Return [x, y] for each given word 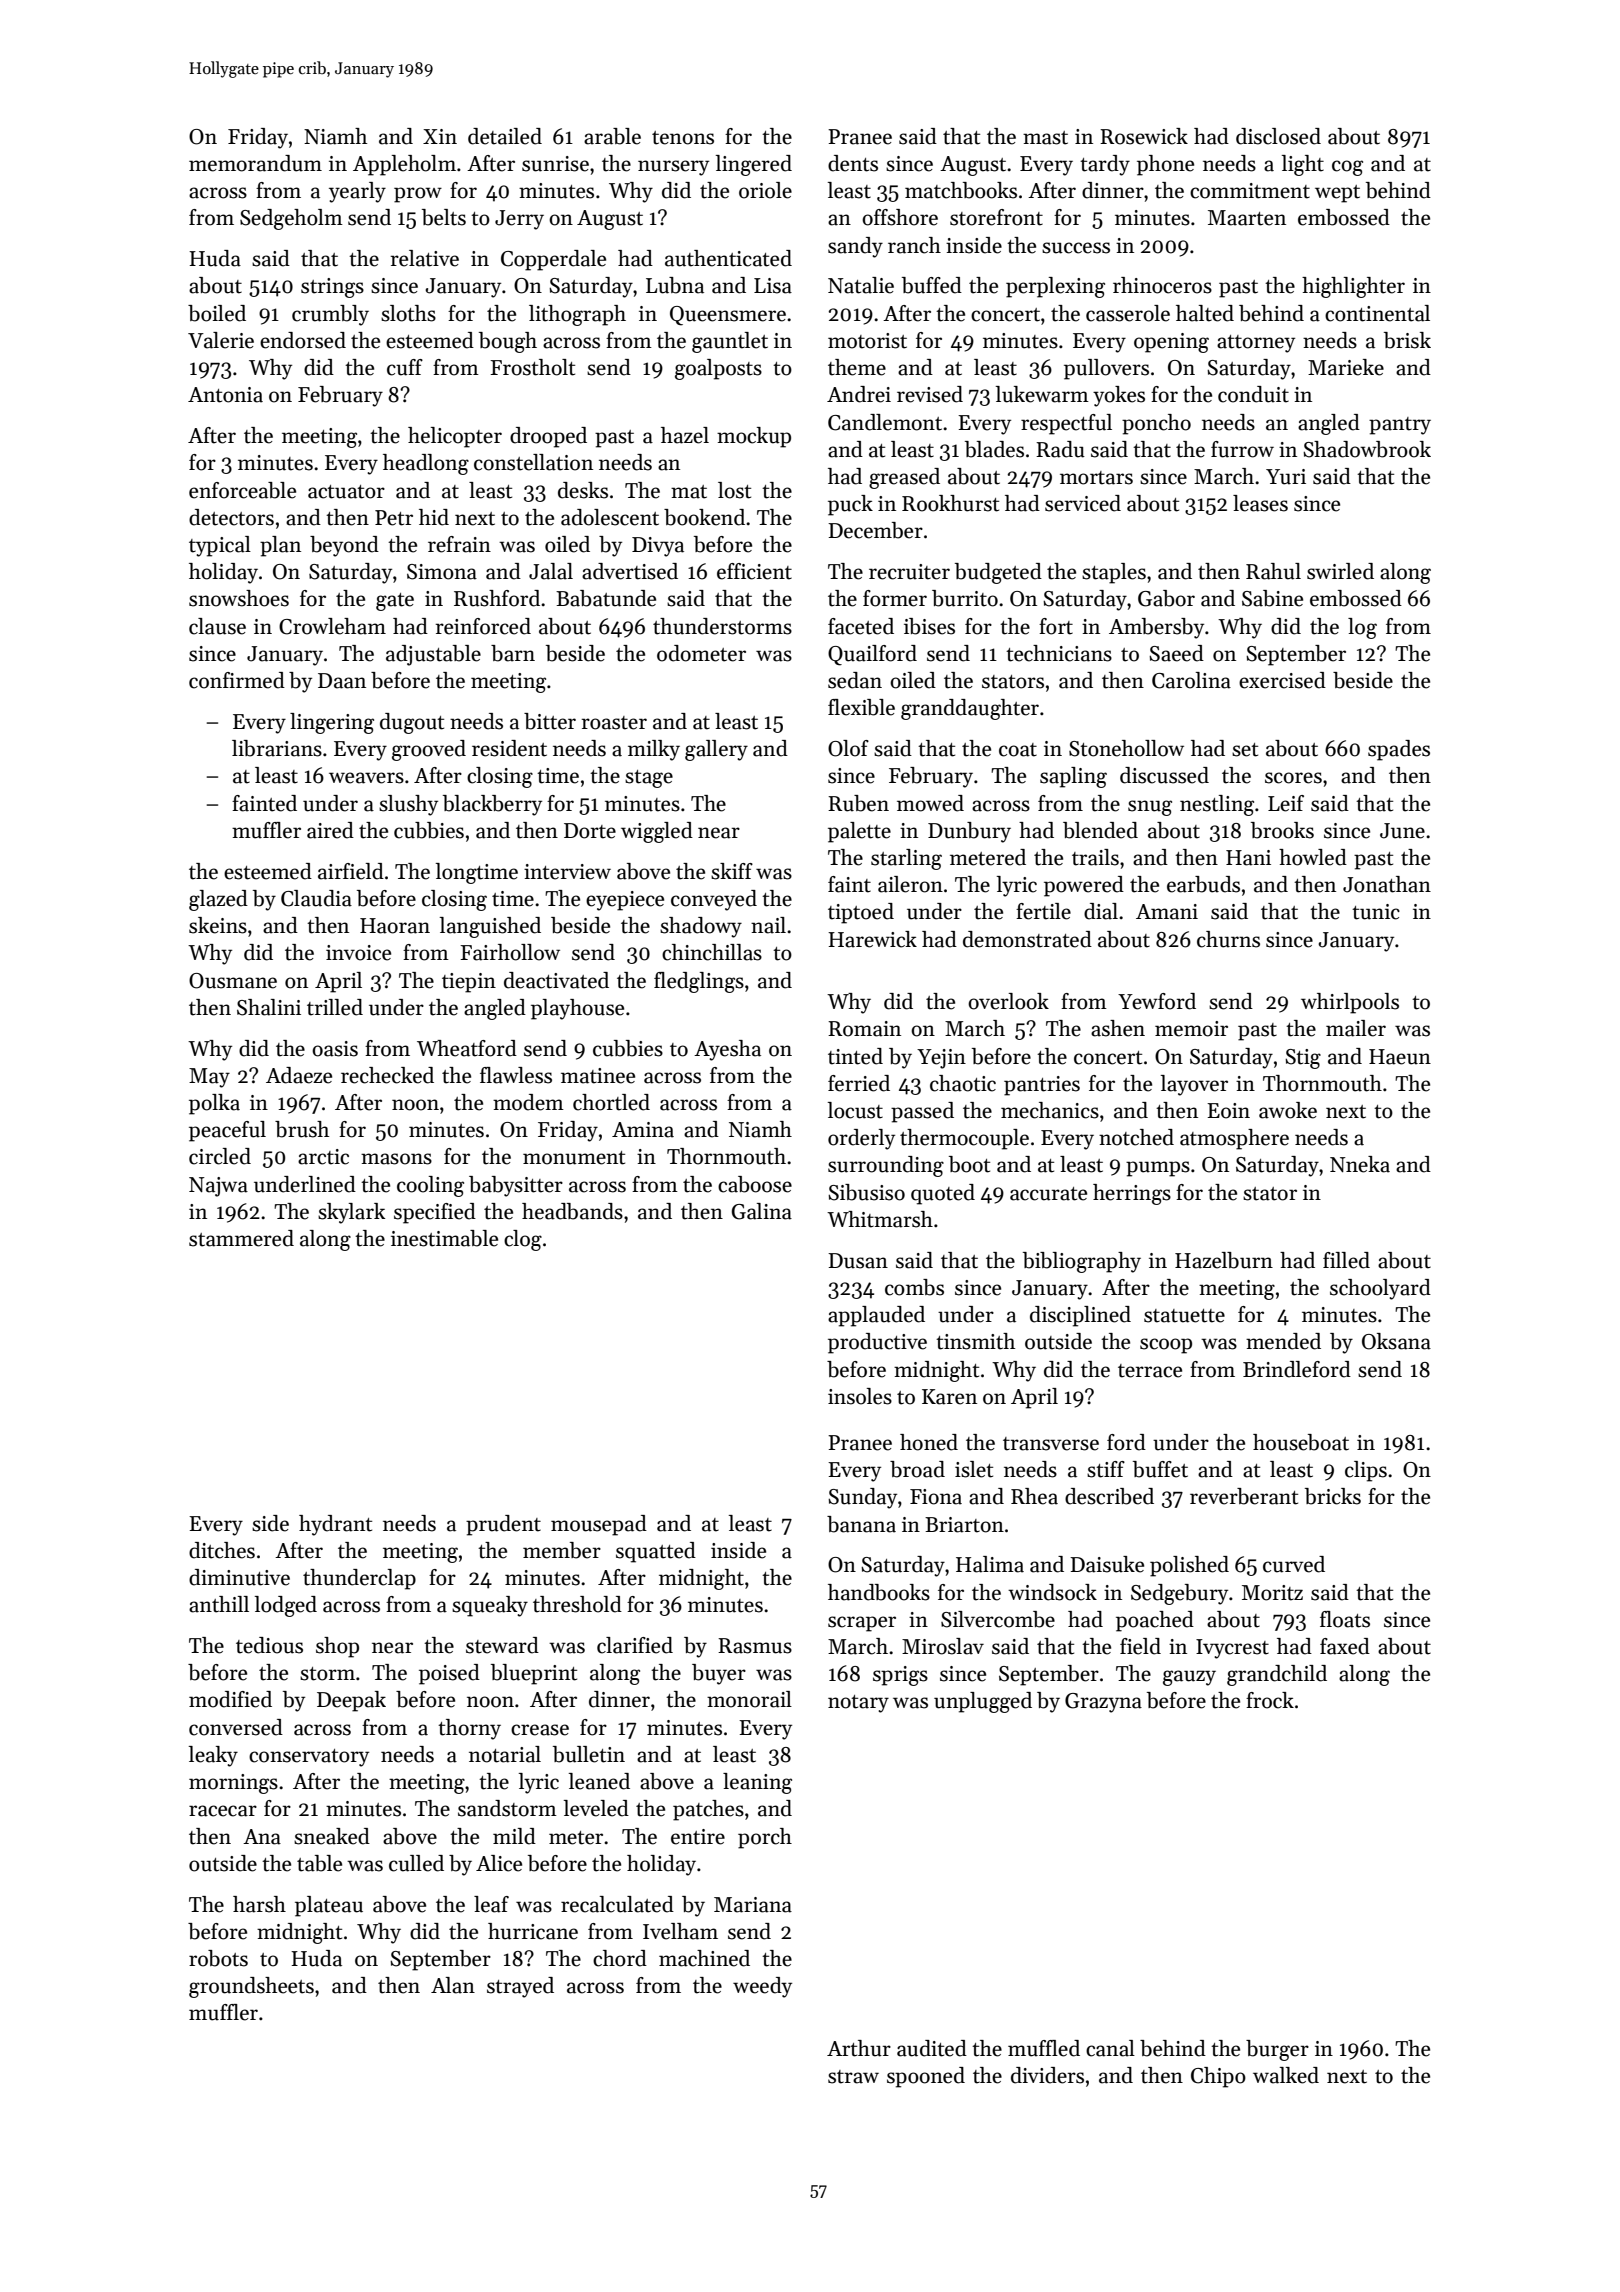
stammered [241, 1238]
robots [218, 1958]
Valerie [221, 340]
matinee [598, 1076]
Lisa [773, 286]
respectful [1066, 424]
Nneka [1360, 1164]
